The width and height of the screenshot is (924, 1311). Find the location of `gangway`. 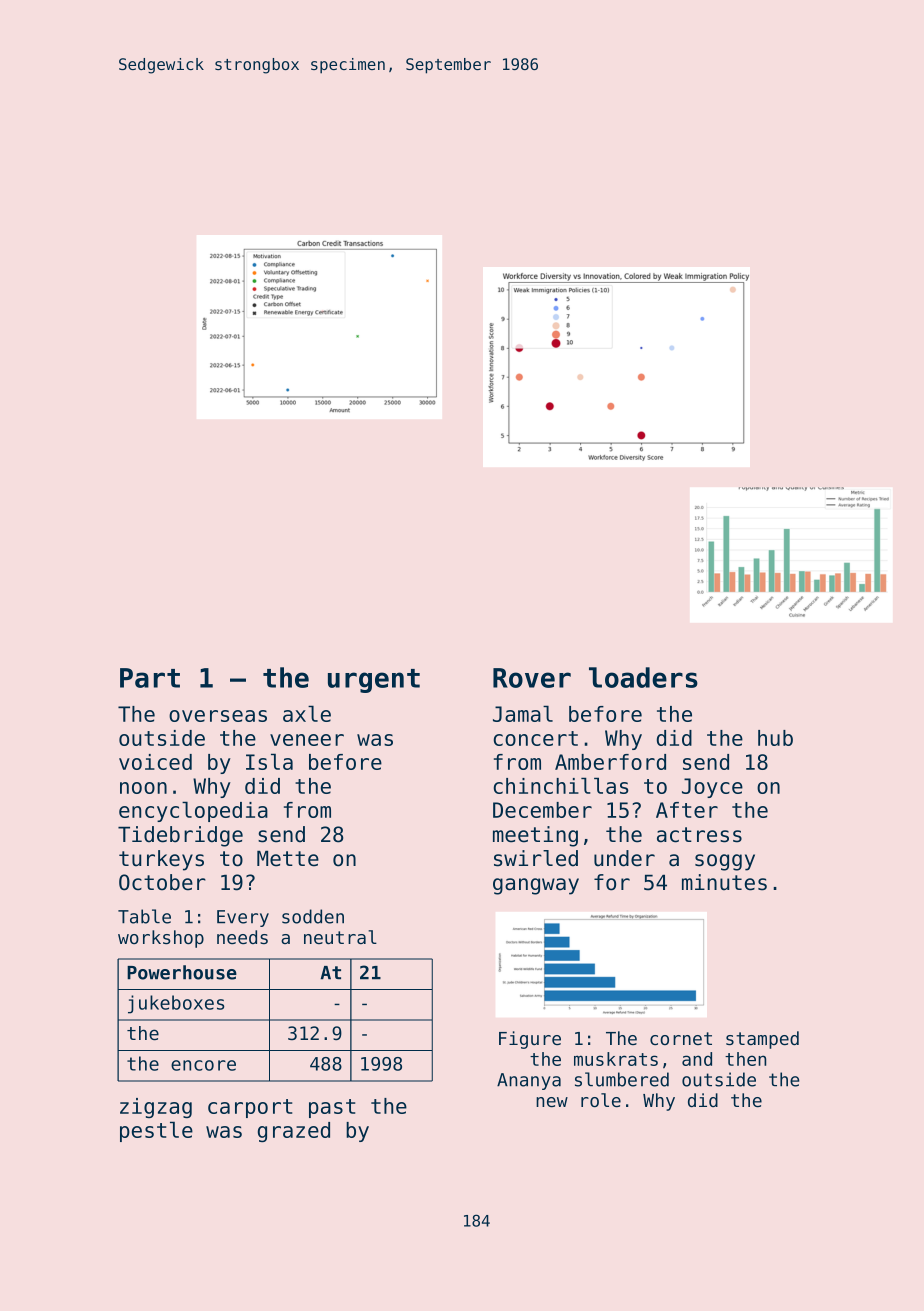

gangway is located at coordinates (536, 886).
